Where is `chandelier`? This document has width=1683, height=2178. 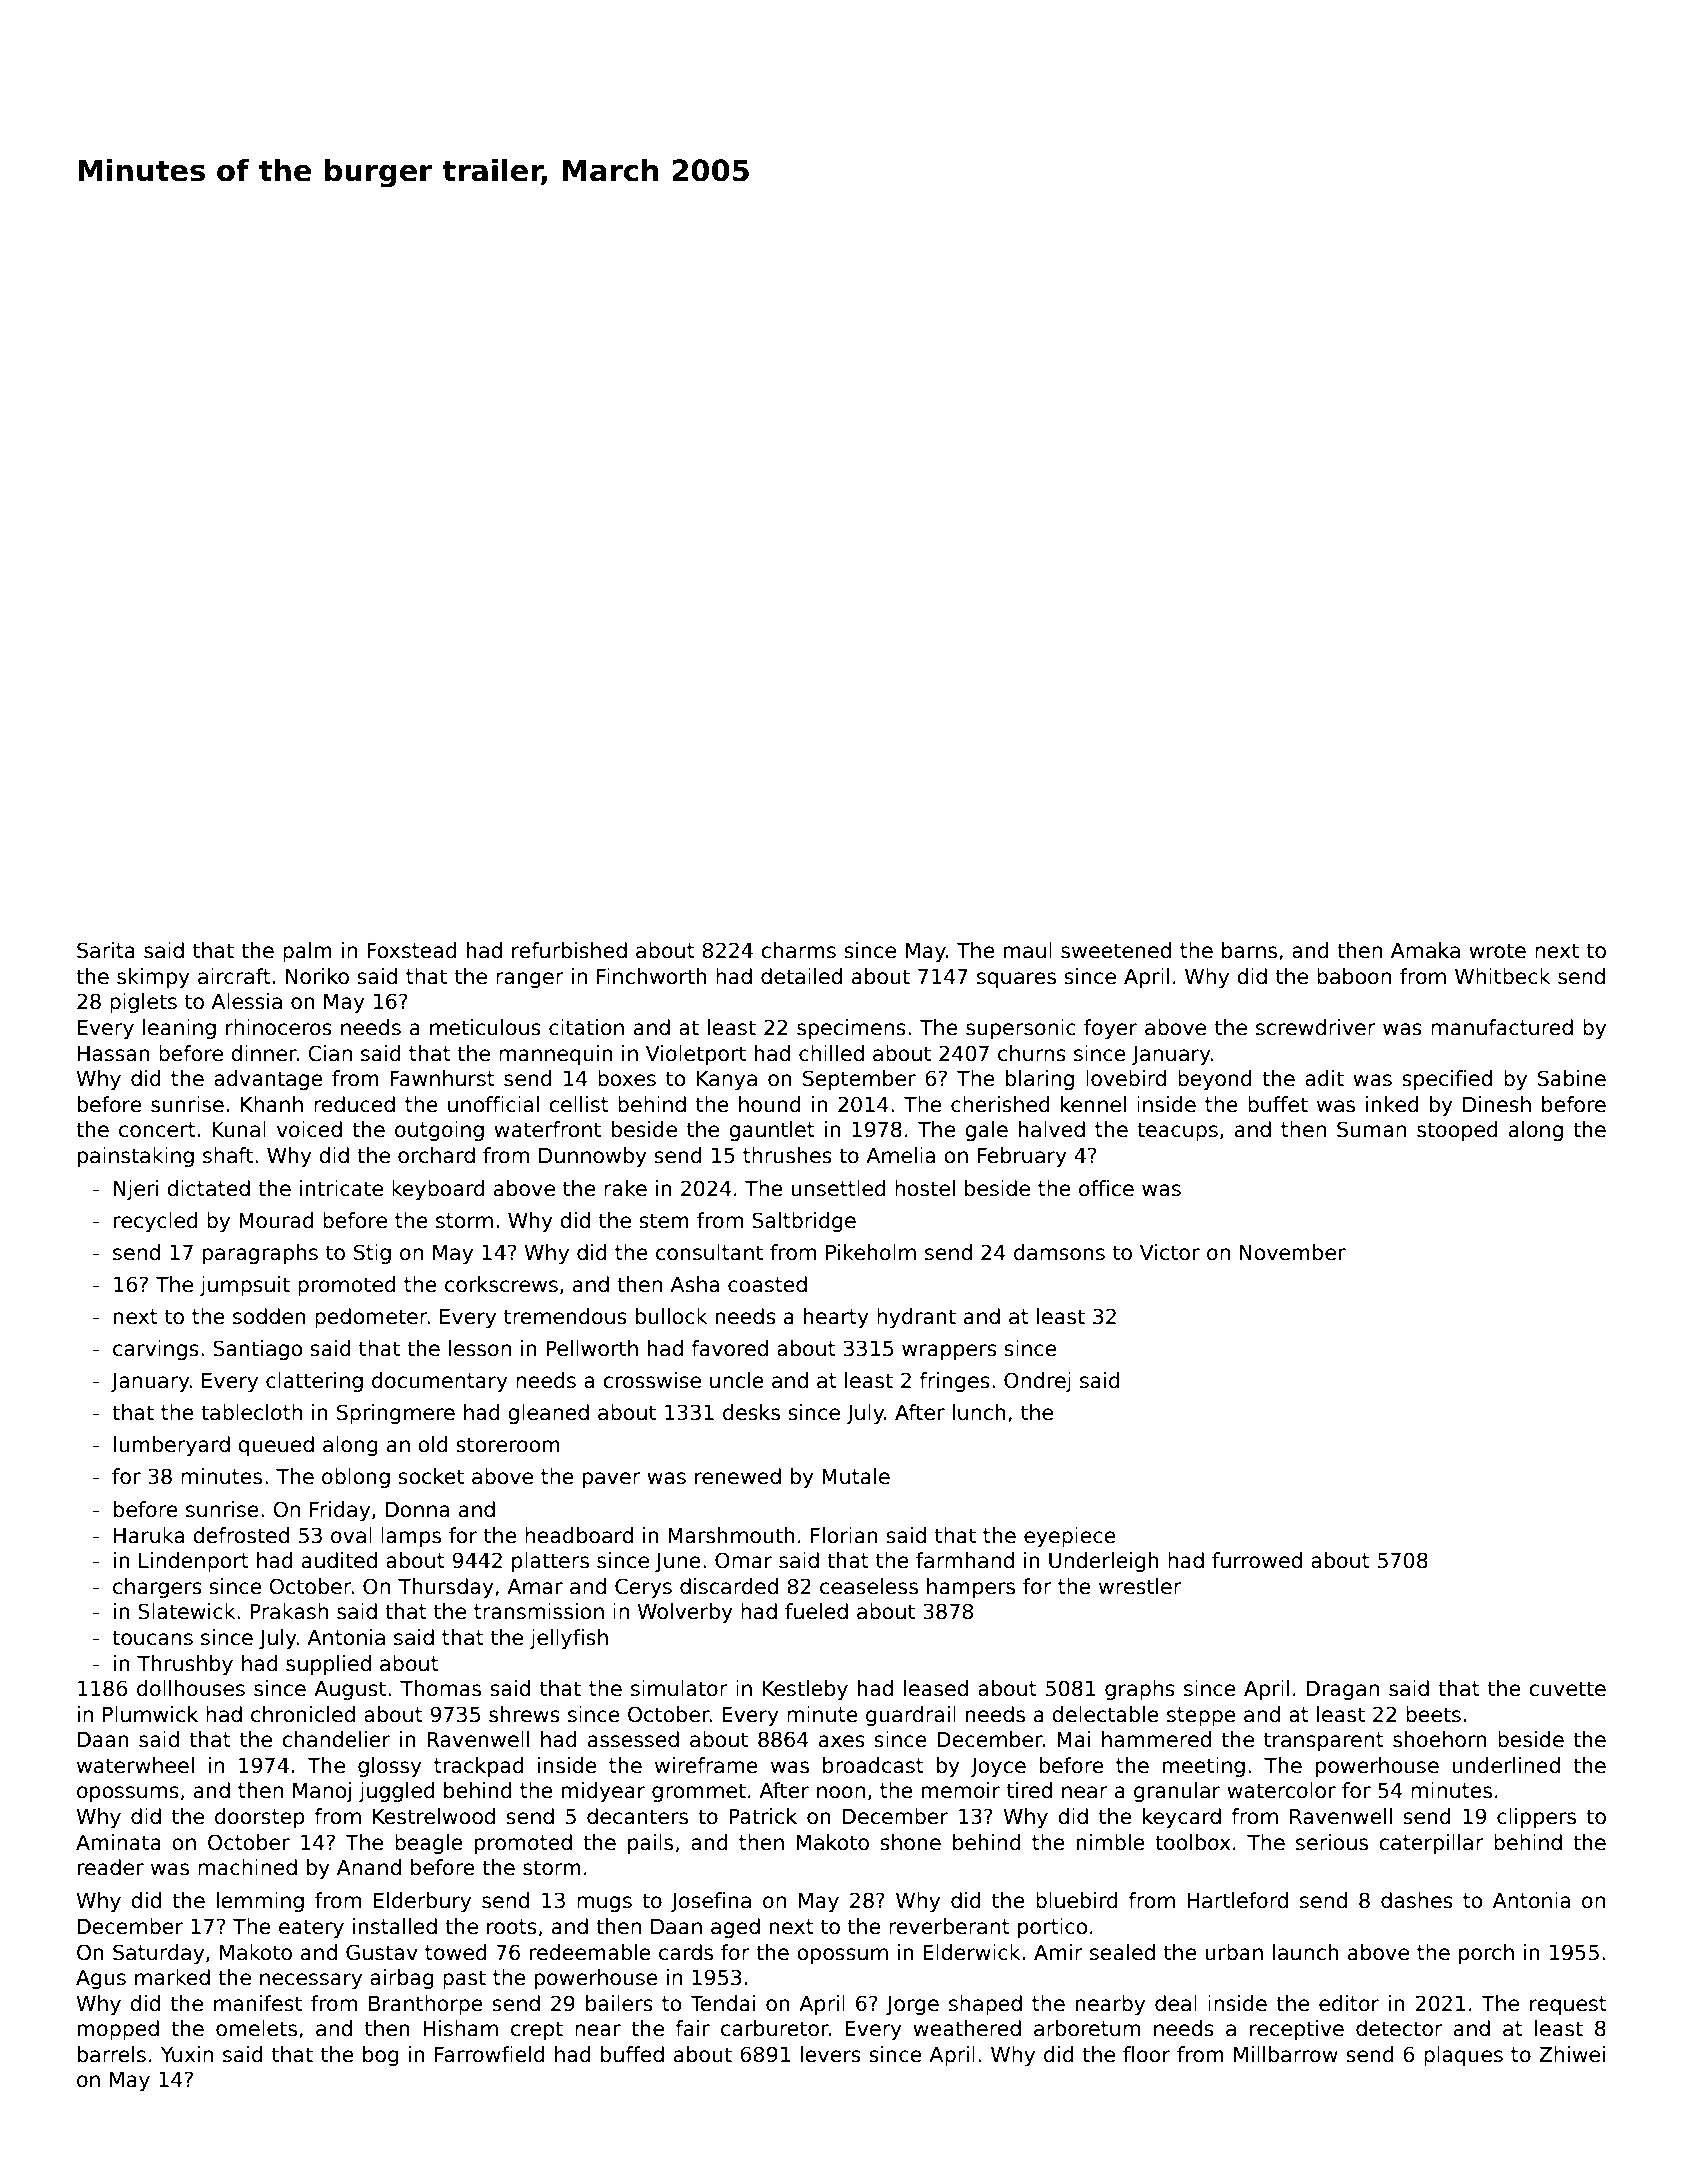 chandelier is located at coordinates (336, 1739).
